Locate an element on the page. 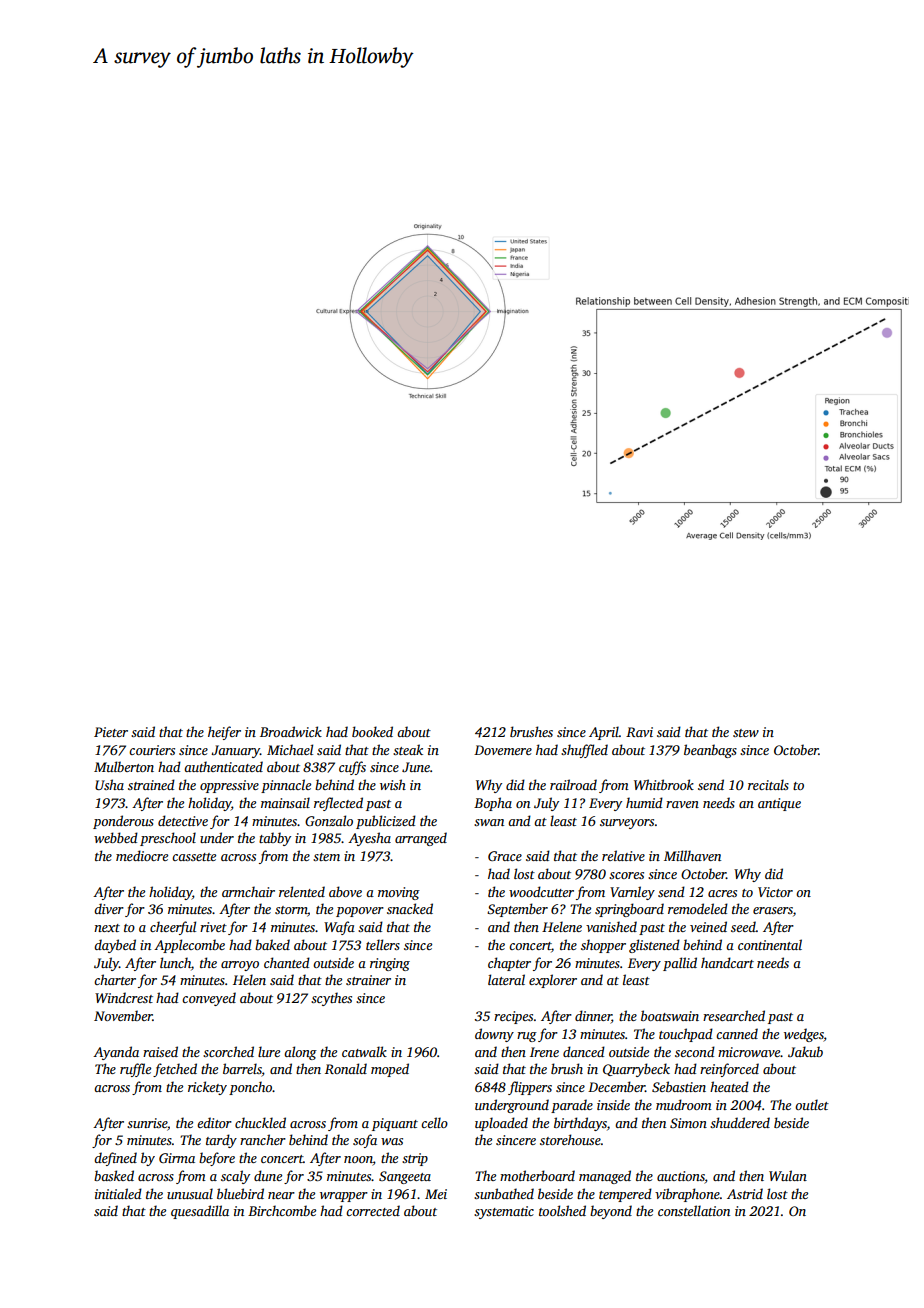 The width and height of the image is (924, 1308). booked is located at coordinates (372, 731).
